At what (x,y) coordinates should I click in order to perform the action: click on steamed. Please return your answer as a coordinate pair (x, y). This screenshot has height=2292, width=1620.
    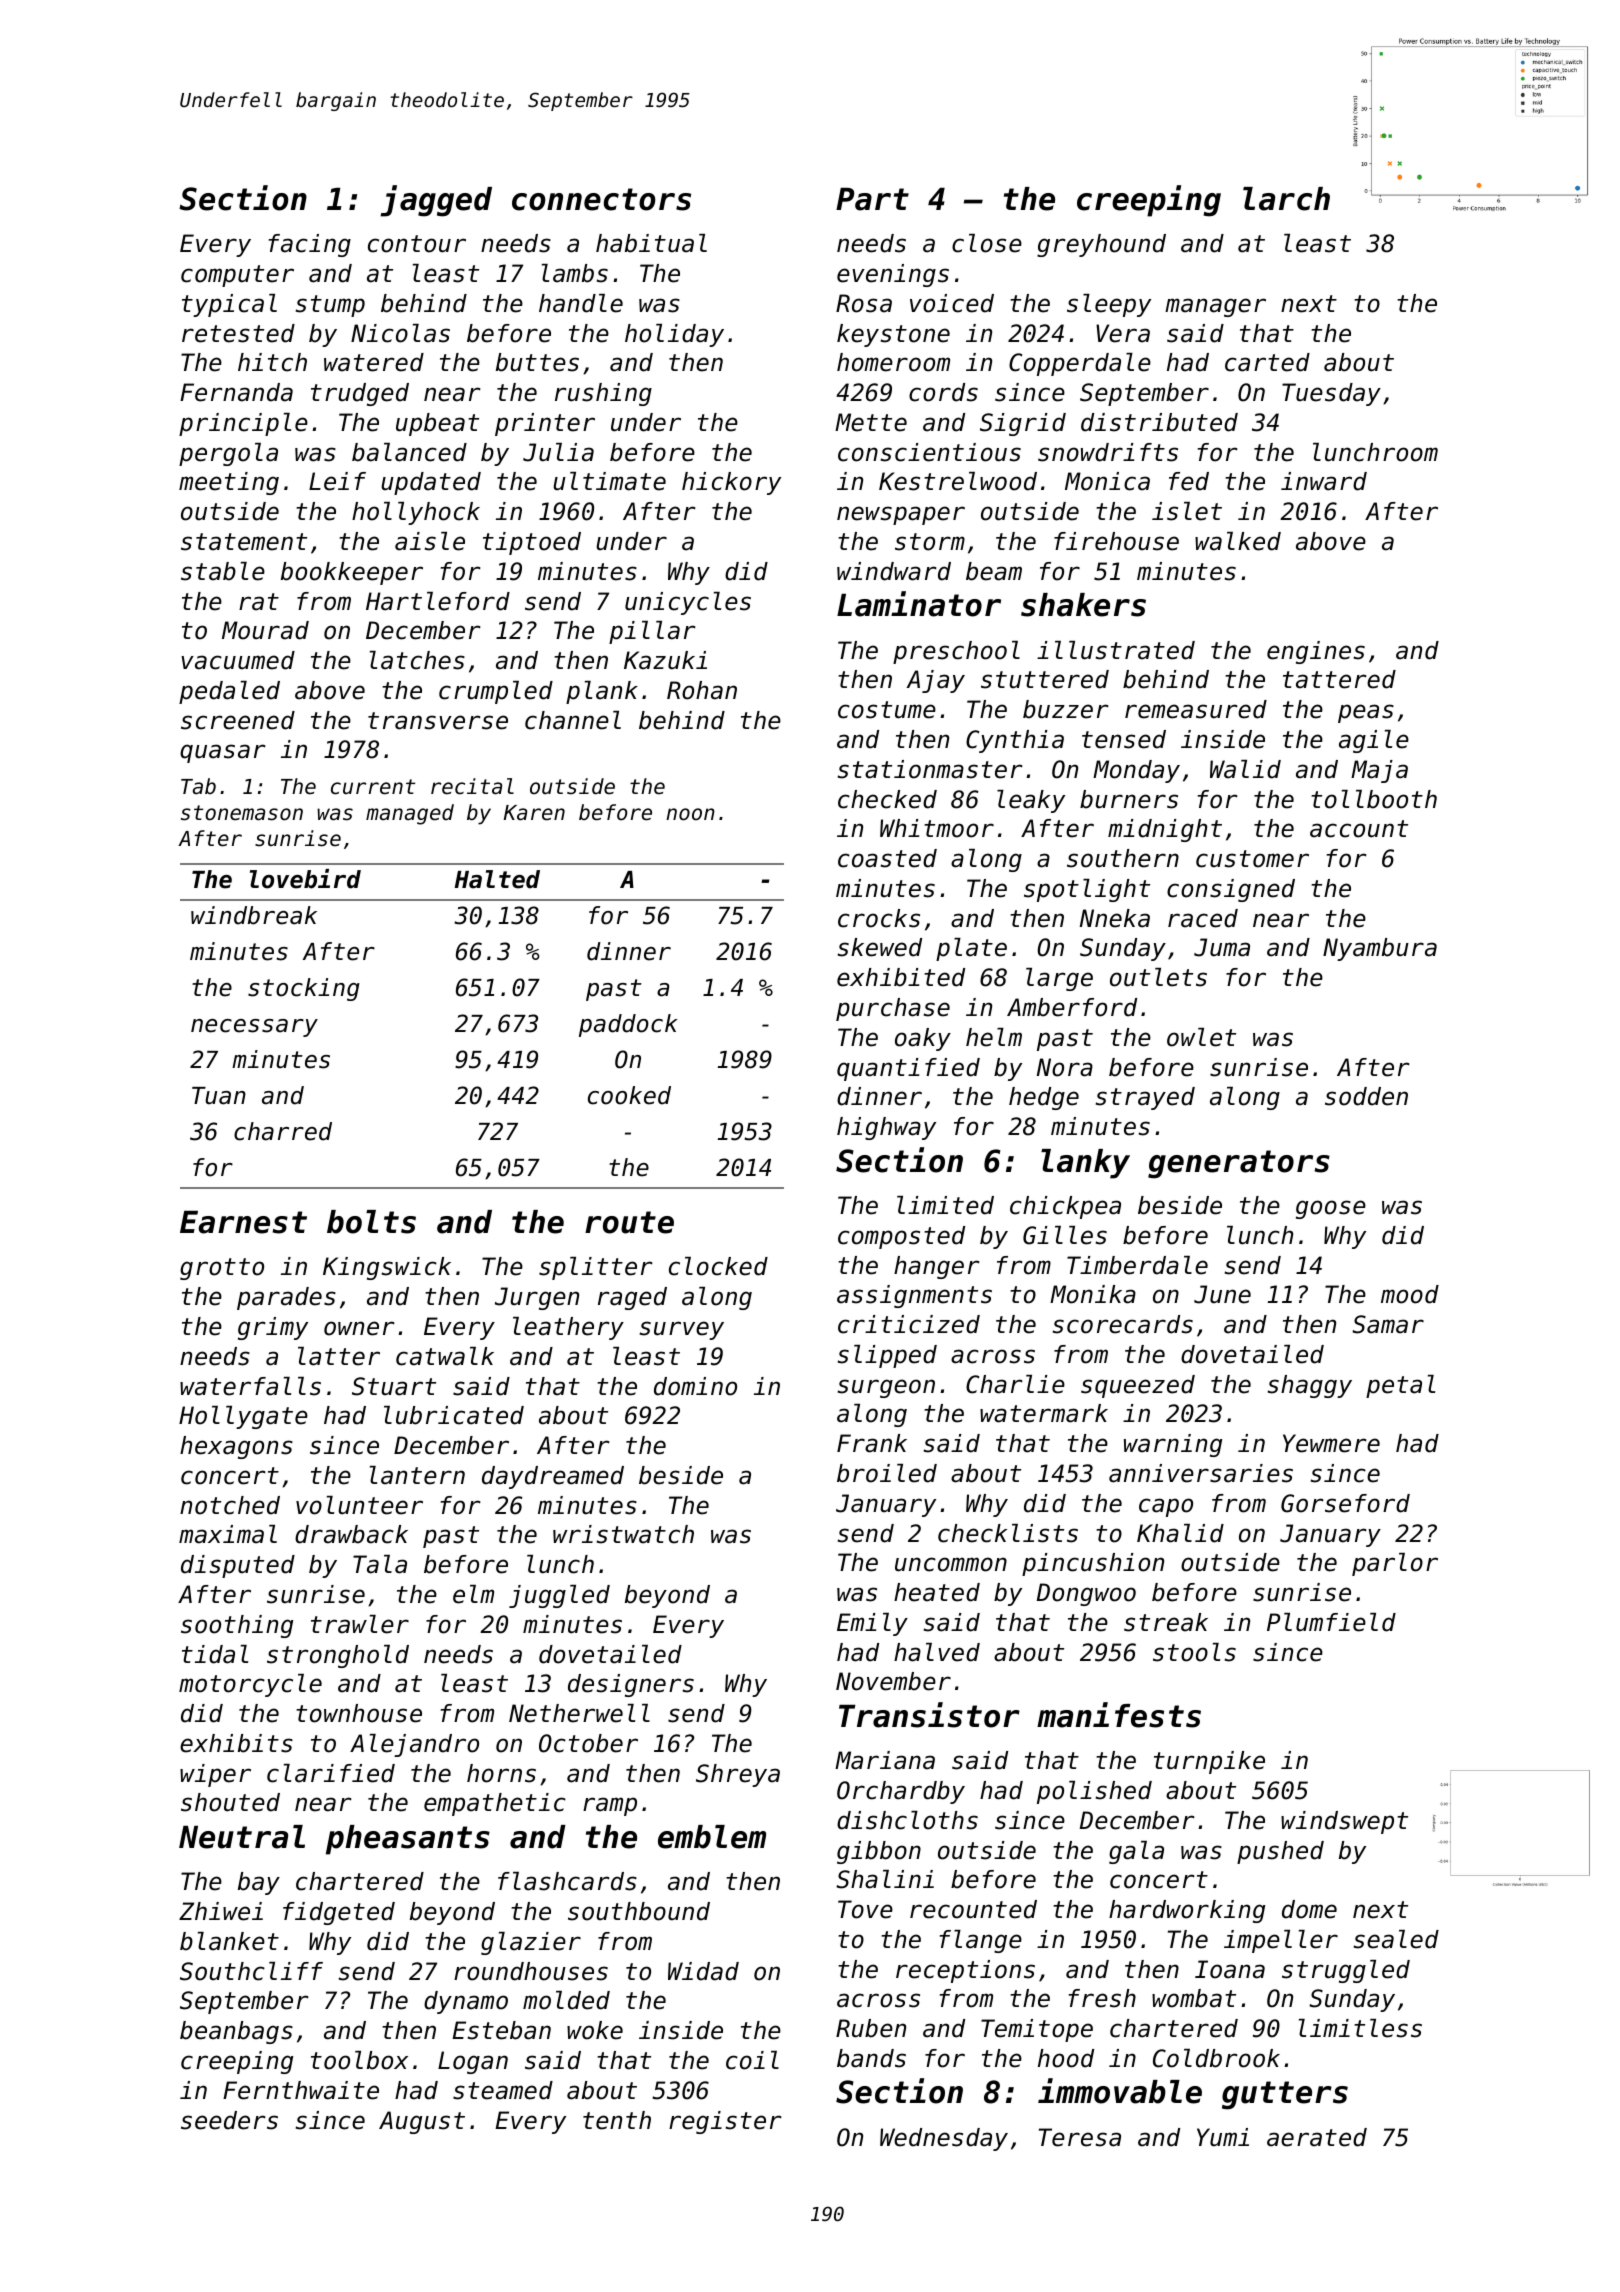
    Looking at the image, I should click on (503, 2090).
